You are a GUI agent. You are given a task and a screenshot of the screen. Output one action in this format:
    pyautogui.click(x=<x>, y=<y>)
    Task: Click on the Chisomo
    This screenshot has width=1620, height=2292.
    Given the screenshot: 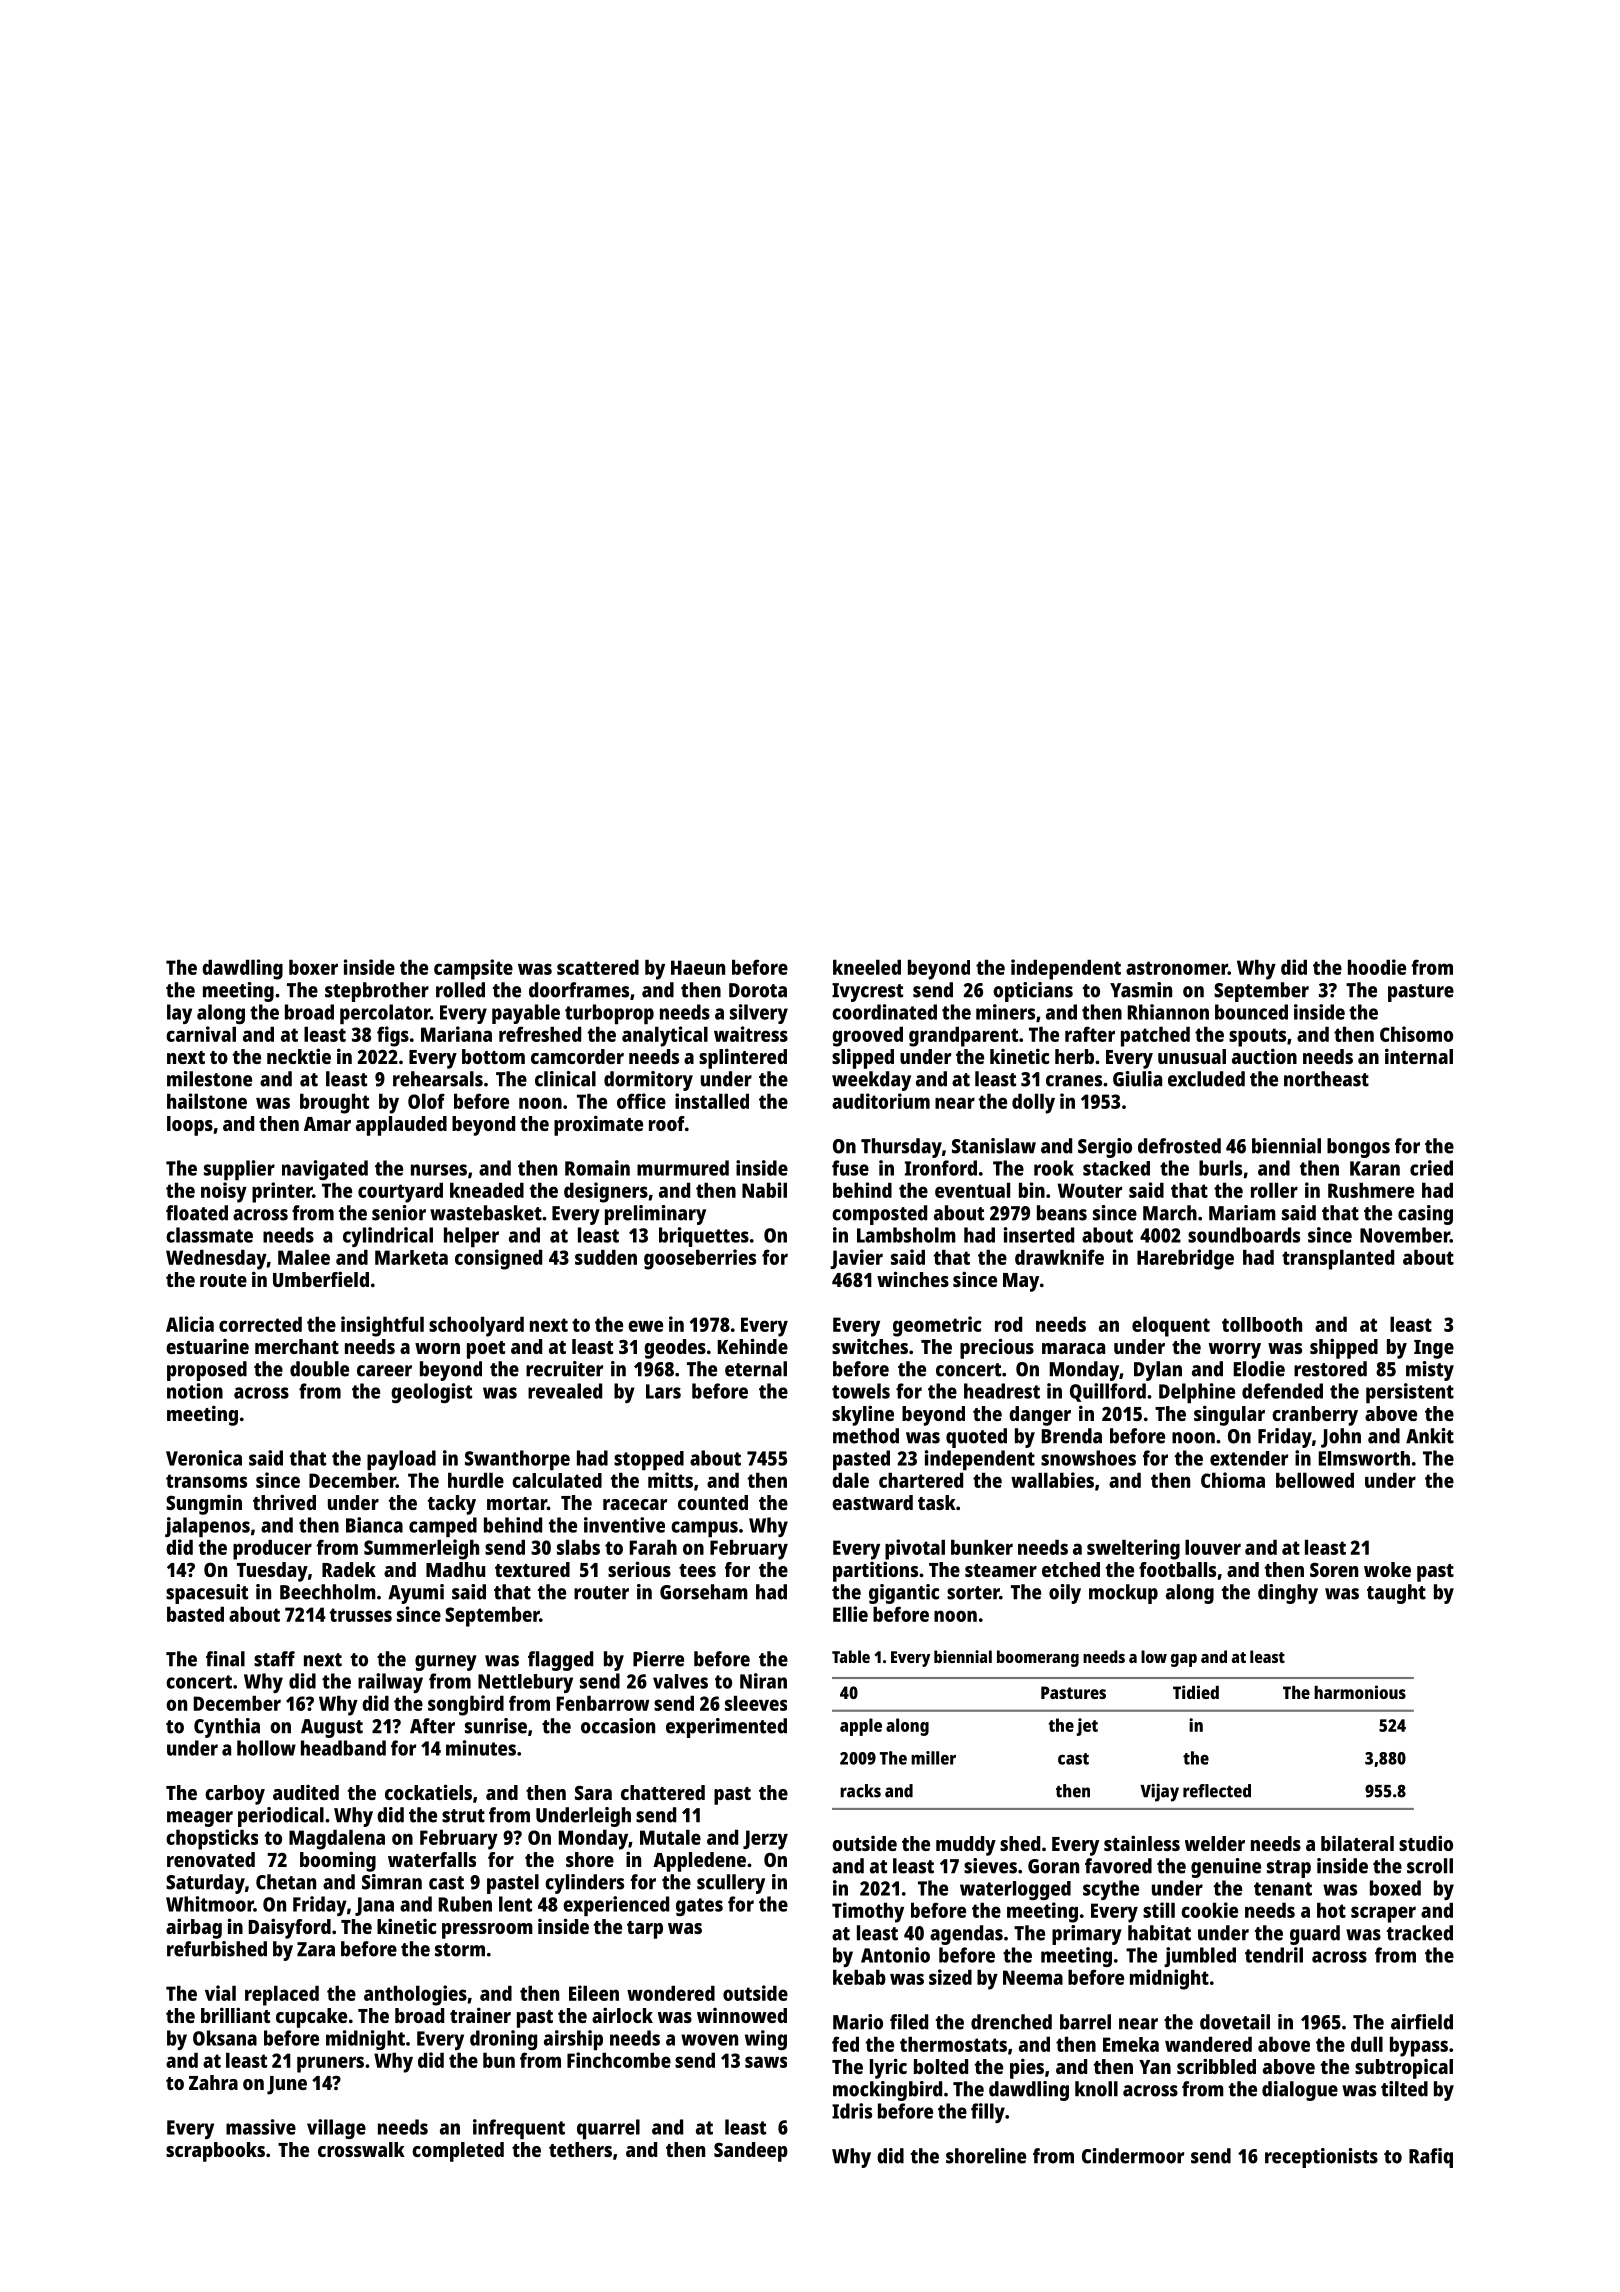 What is the action you would take?
    pyautogui.click(x=1416, y=1034)
